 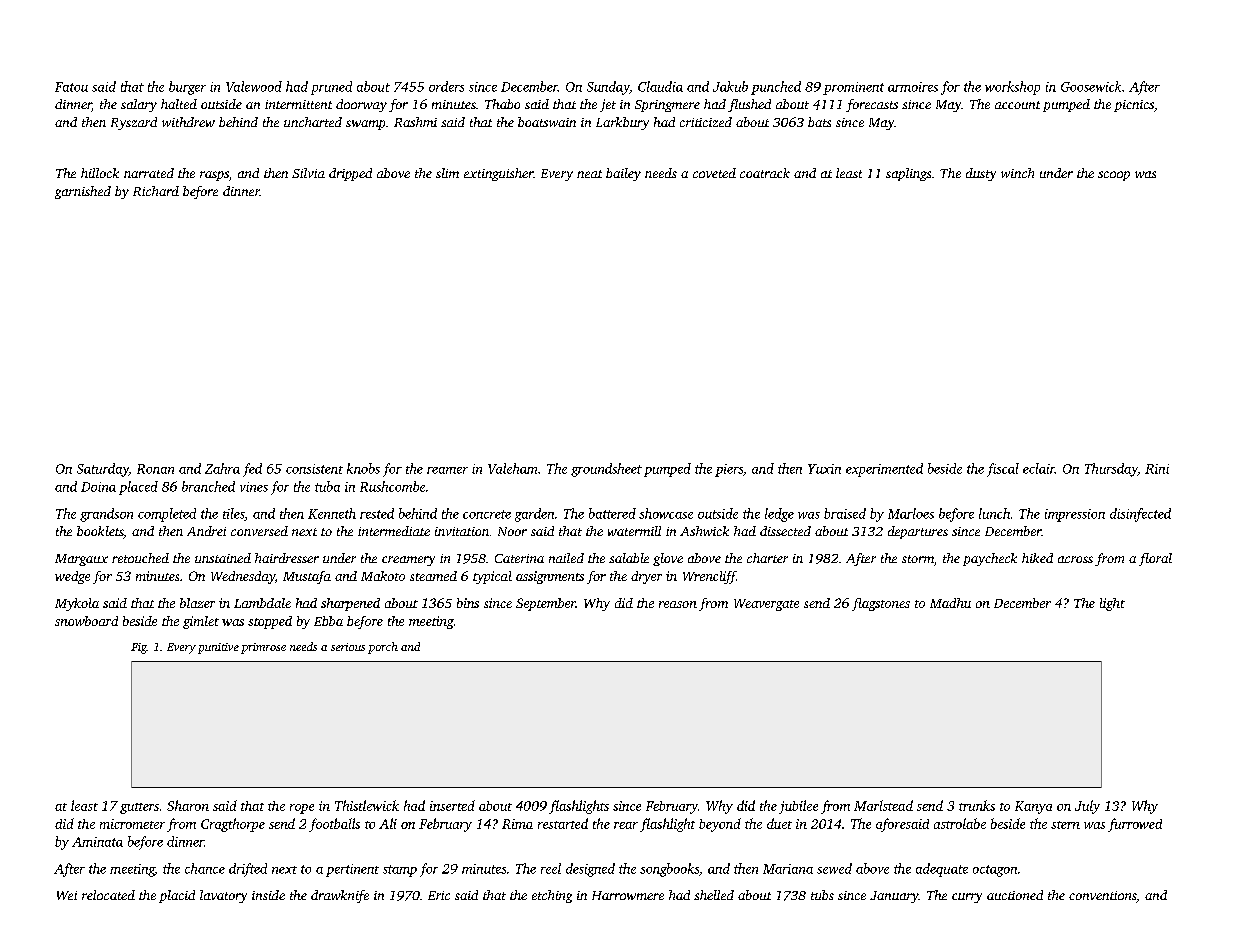 I want to click on coatrack, so click(x=765, y=173).
